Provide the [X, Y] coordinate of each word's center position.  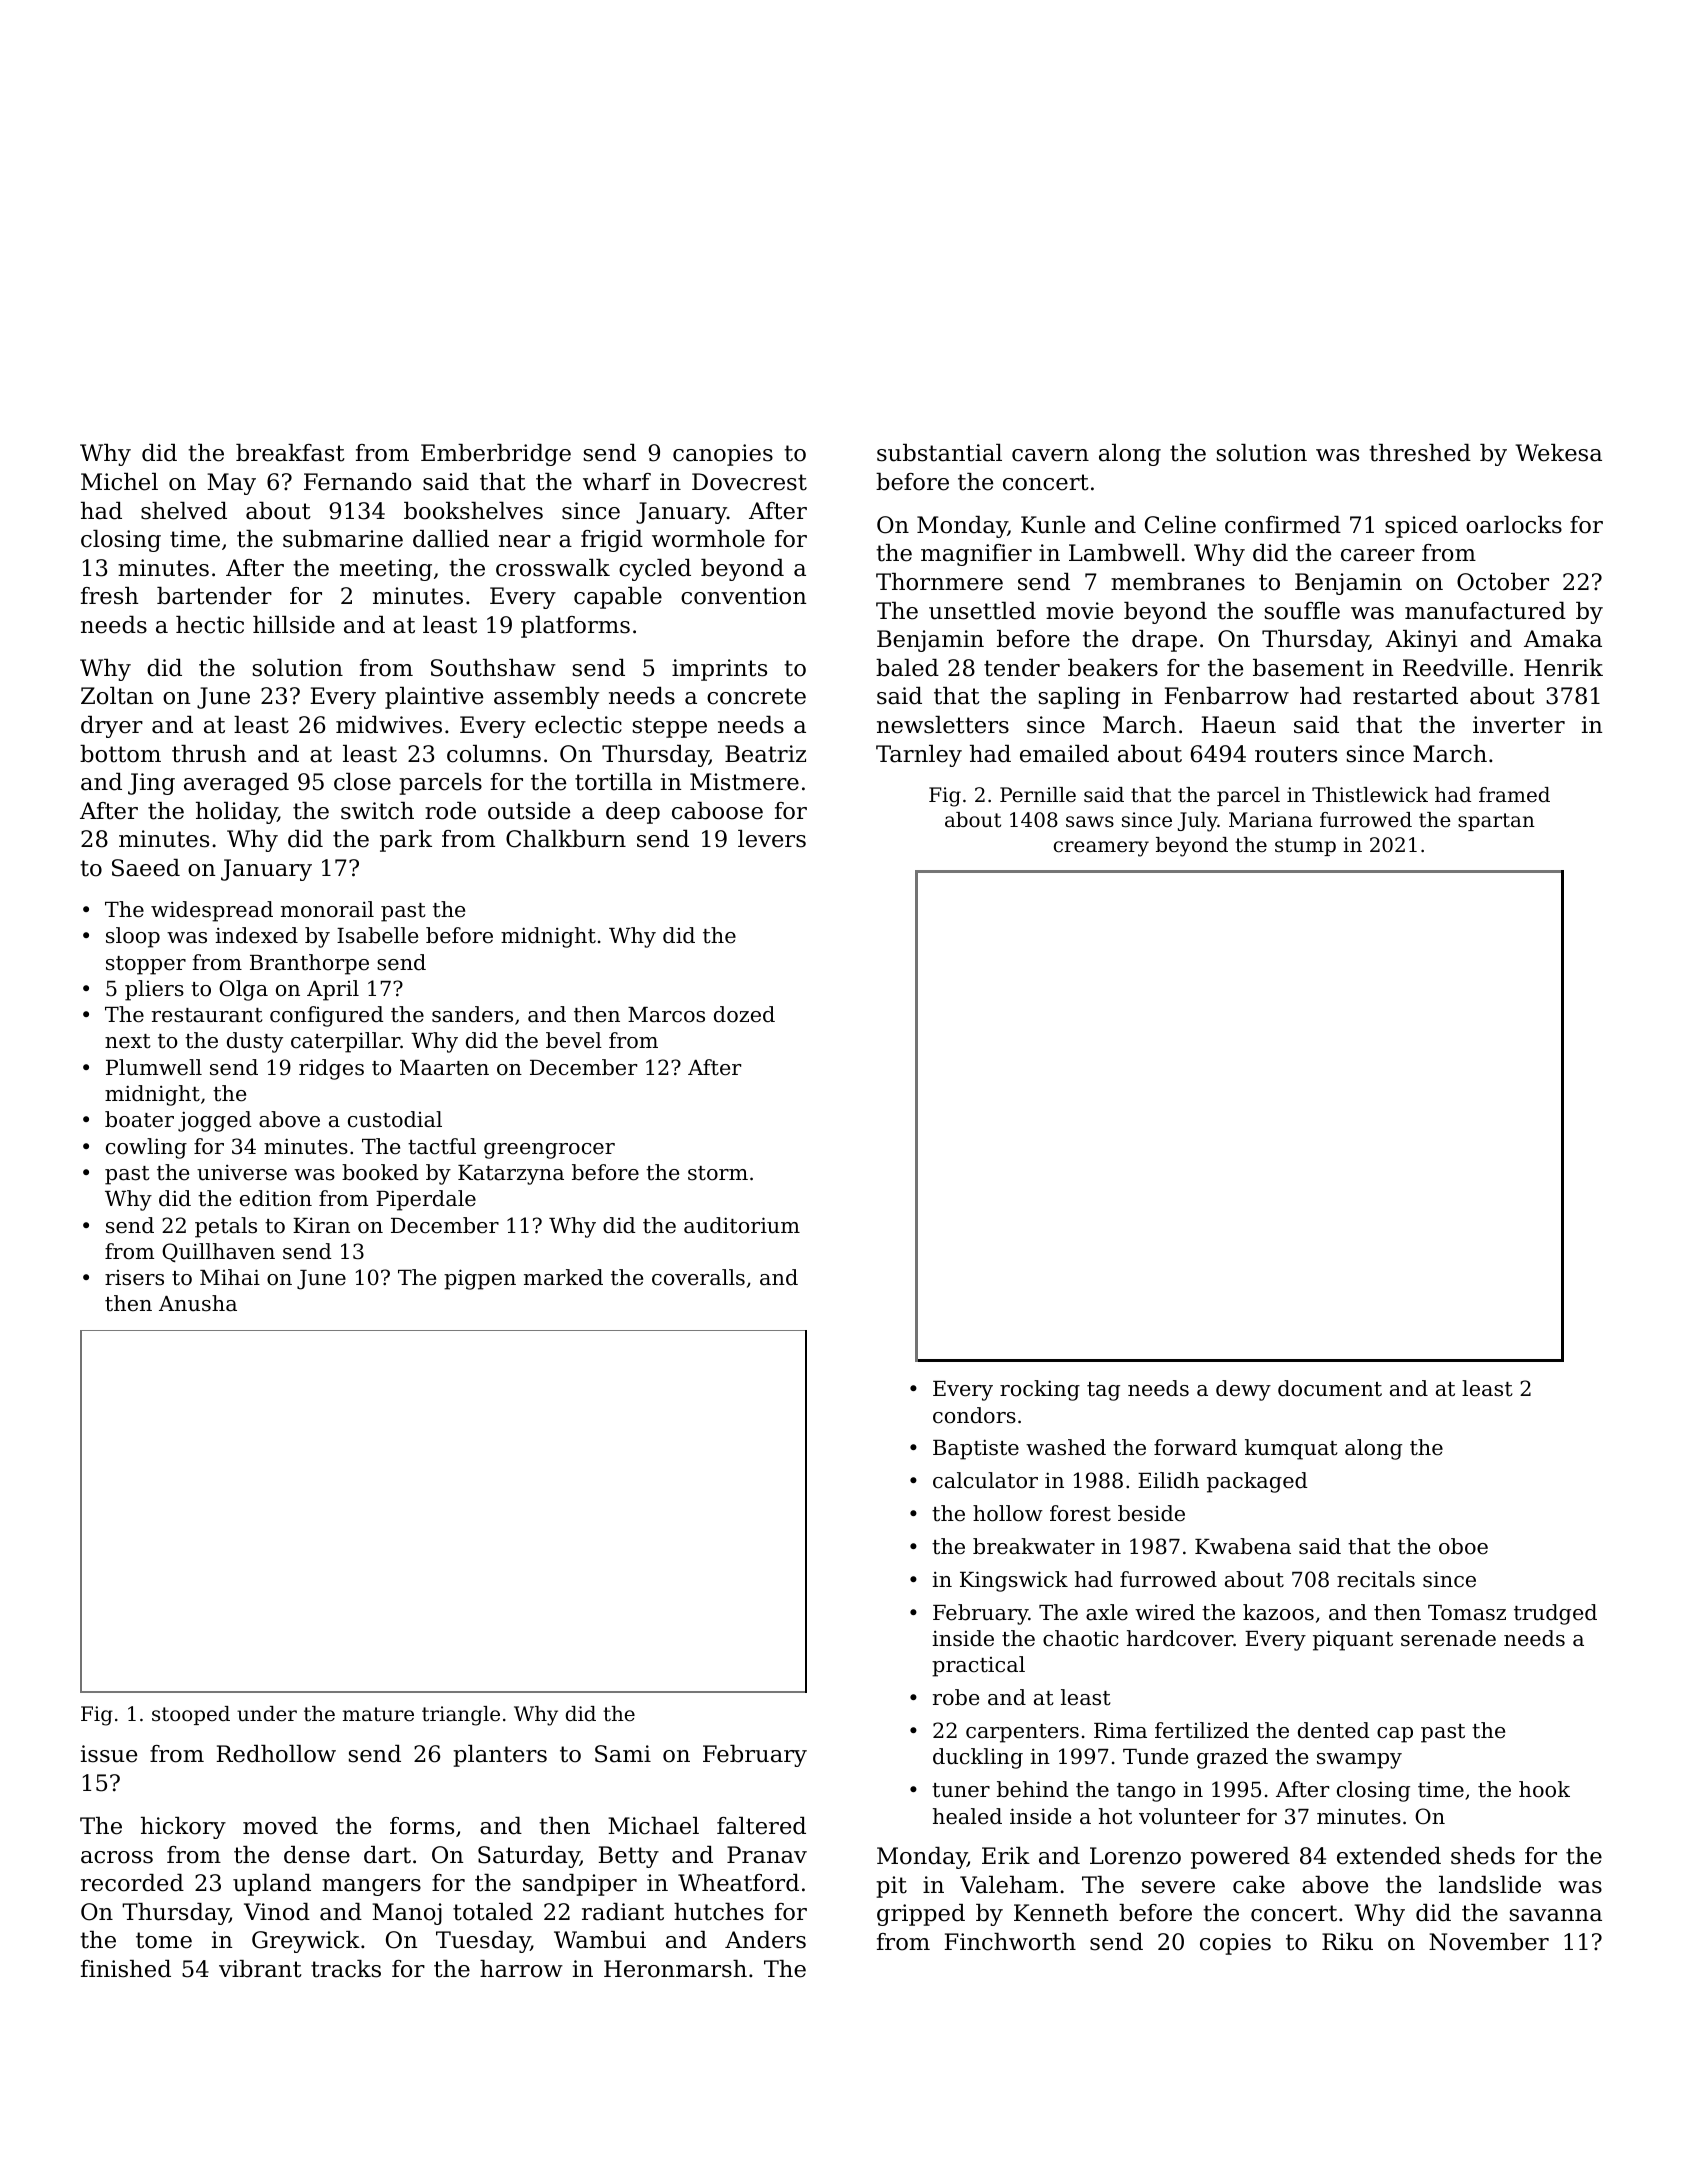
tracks [346, 1969]
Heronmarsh [675, 1969]
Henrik [1563, 668]
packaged [1257, 1482]
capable [618, 598]
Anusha [198, 1303]
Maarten [444, 1068]
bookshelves [473, 511]
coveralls [698, 1277]
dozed [744, 1014]
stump [1305, 847]
